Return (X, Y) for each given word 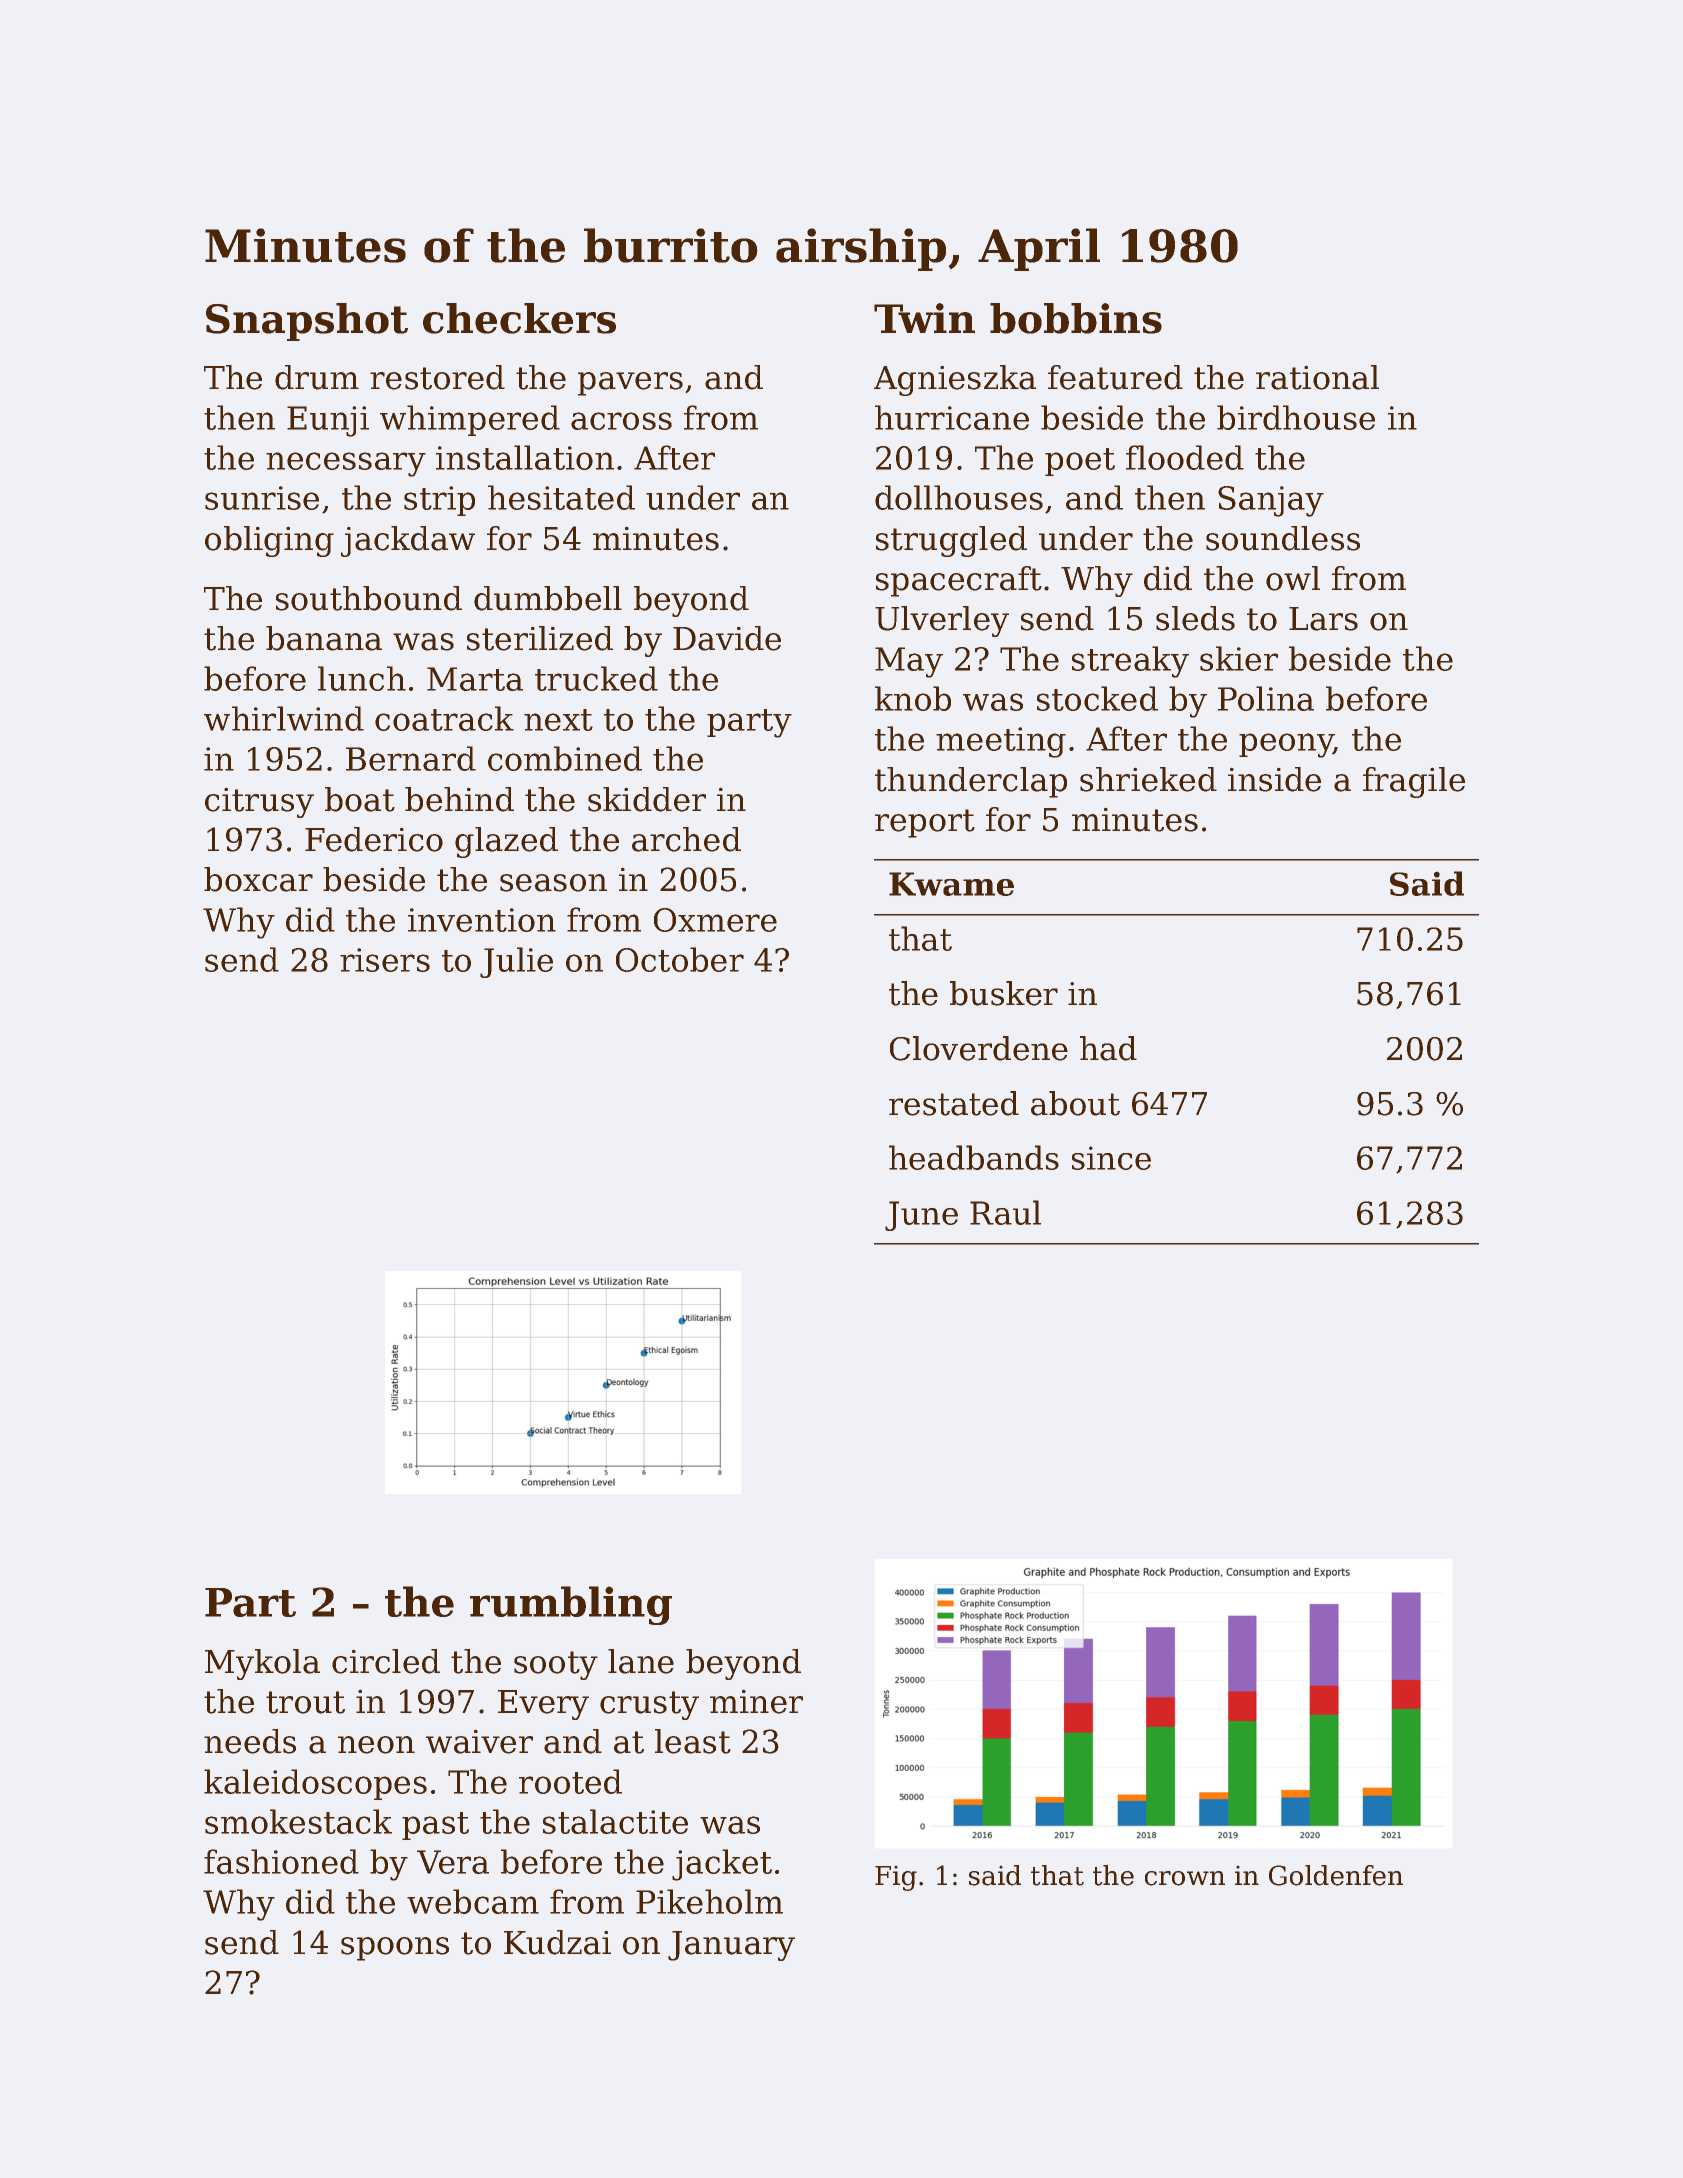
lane (641, 1661)
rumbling (571, 1605)
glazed (506, 842)
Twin (924, 318)
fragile (1414, 782)
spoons (395, 1949)
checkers (519, 318)
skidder (647, 799)
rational (1317, 377)
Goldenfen (1336, 1875)
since (1111, 1158)
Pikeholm (709, 1901)
